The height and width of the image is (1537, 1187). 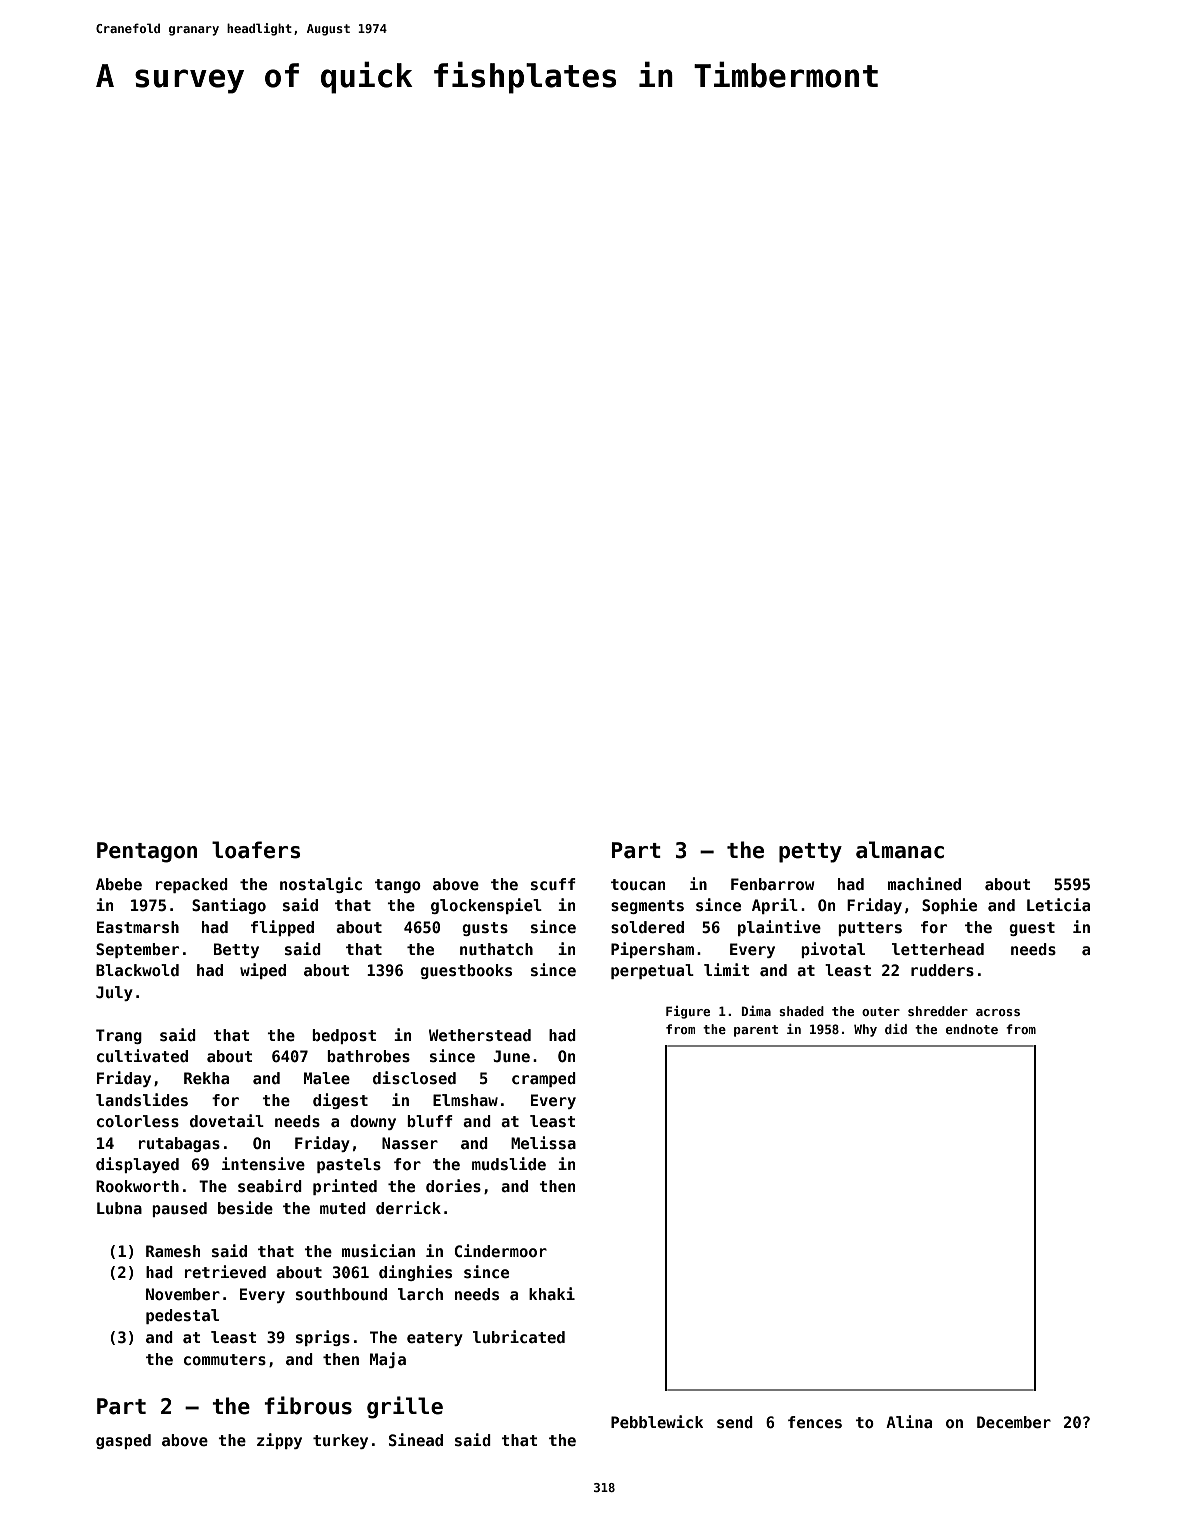 I want to click on Melissa, so click(x=543, y=1143).
